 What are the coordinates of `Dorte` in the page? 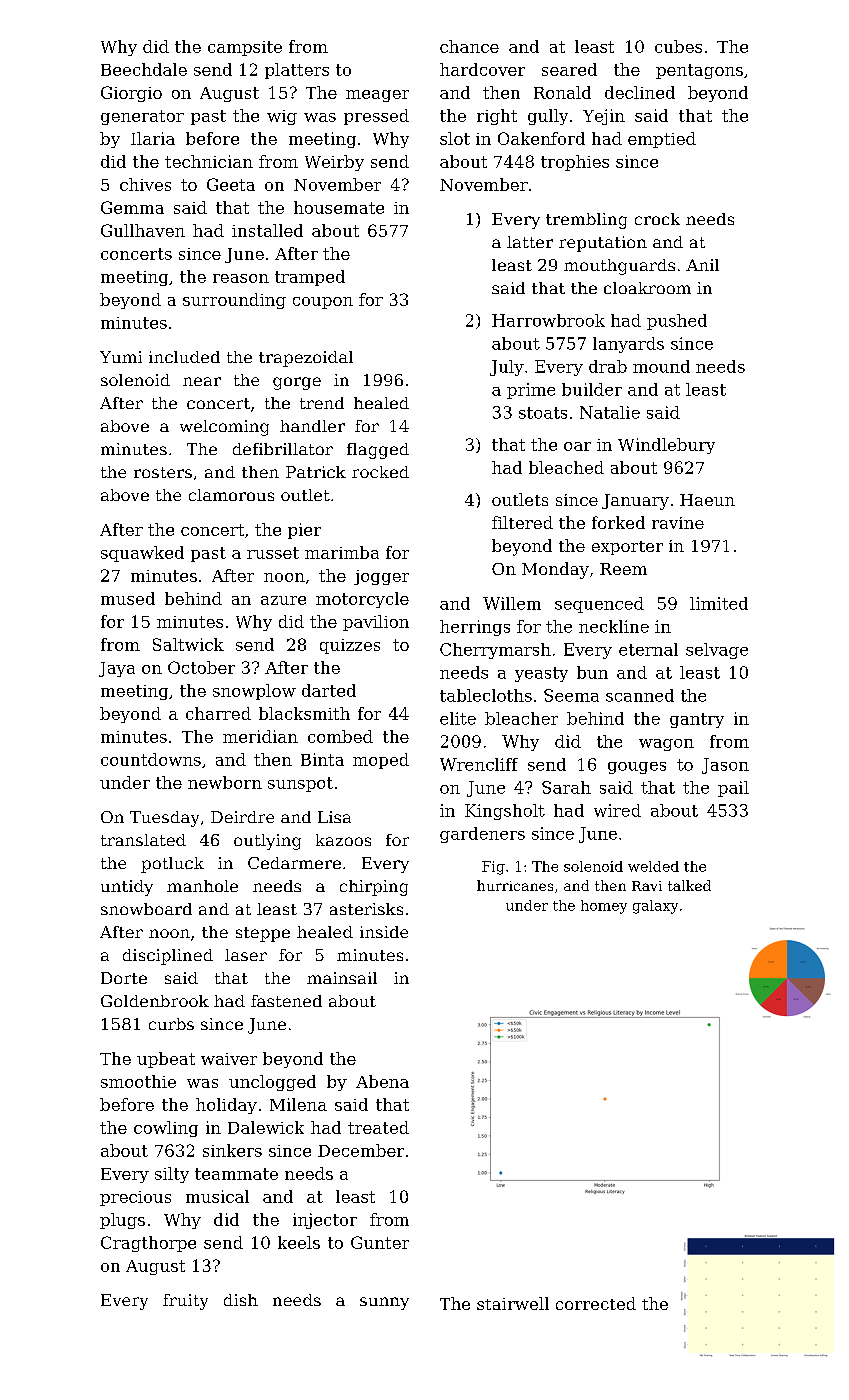 It's located at (124, 978).
